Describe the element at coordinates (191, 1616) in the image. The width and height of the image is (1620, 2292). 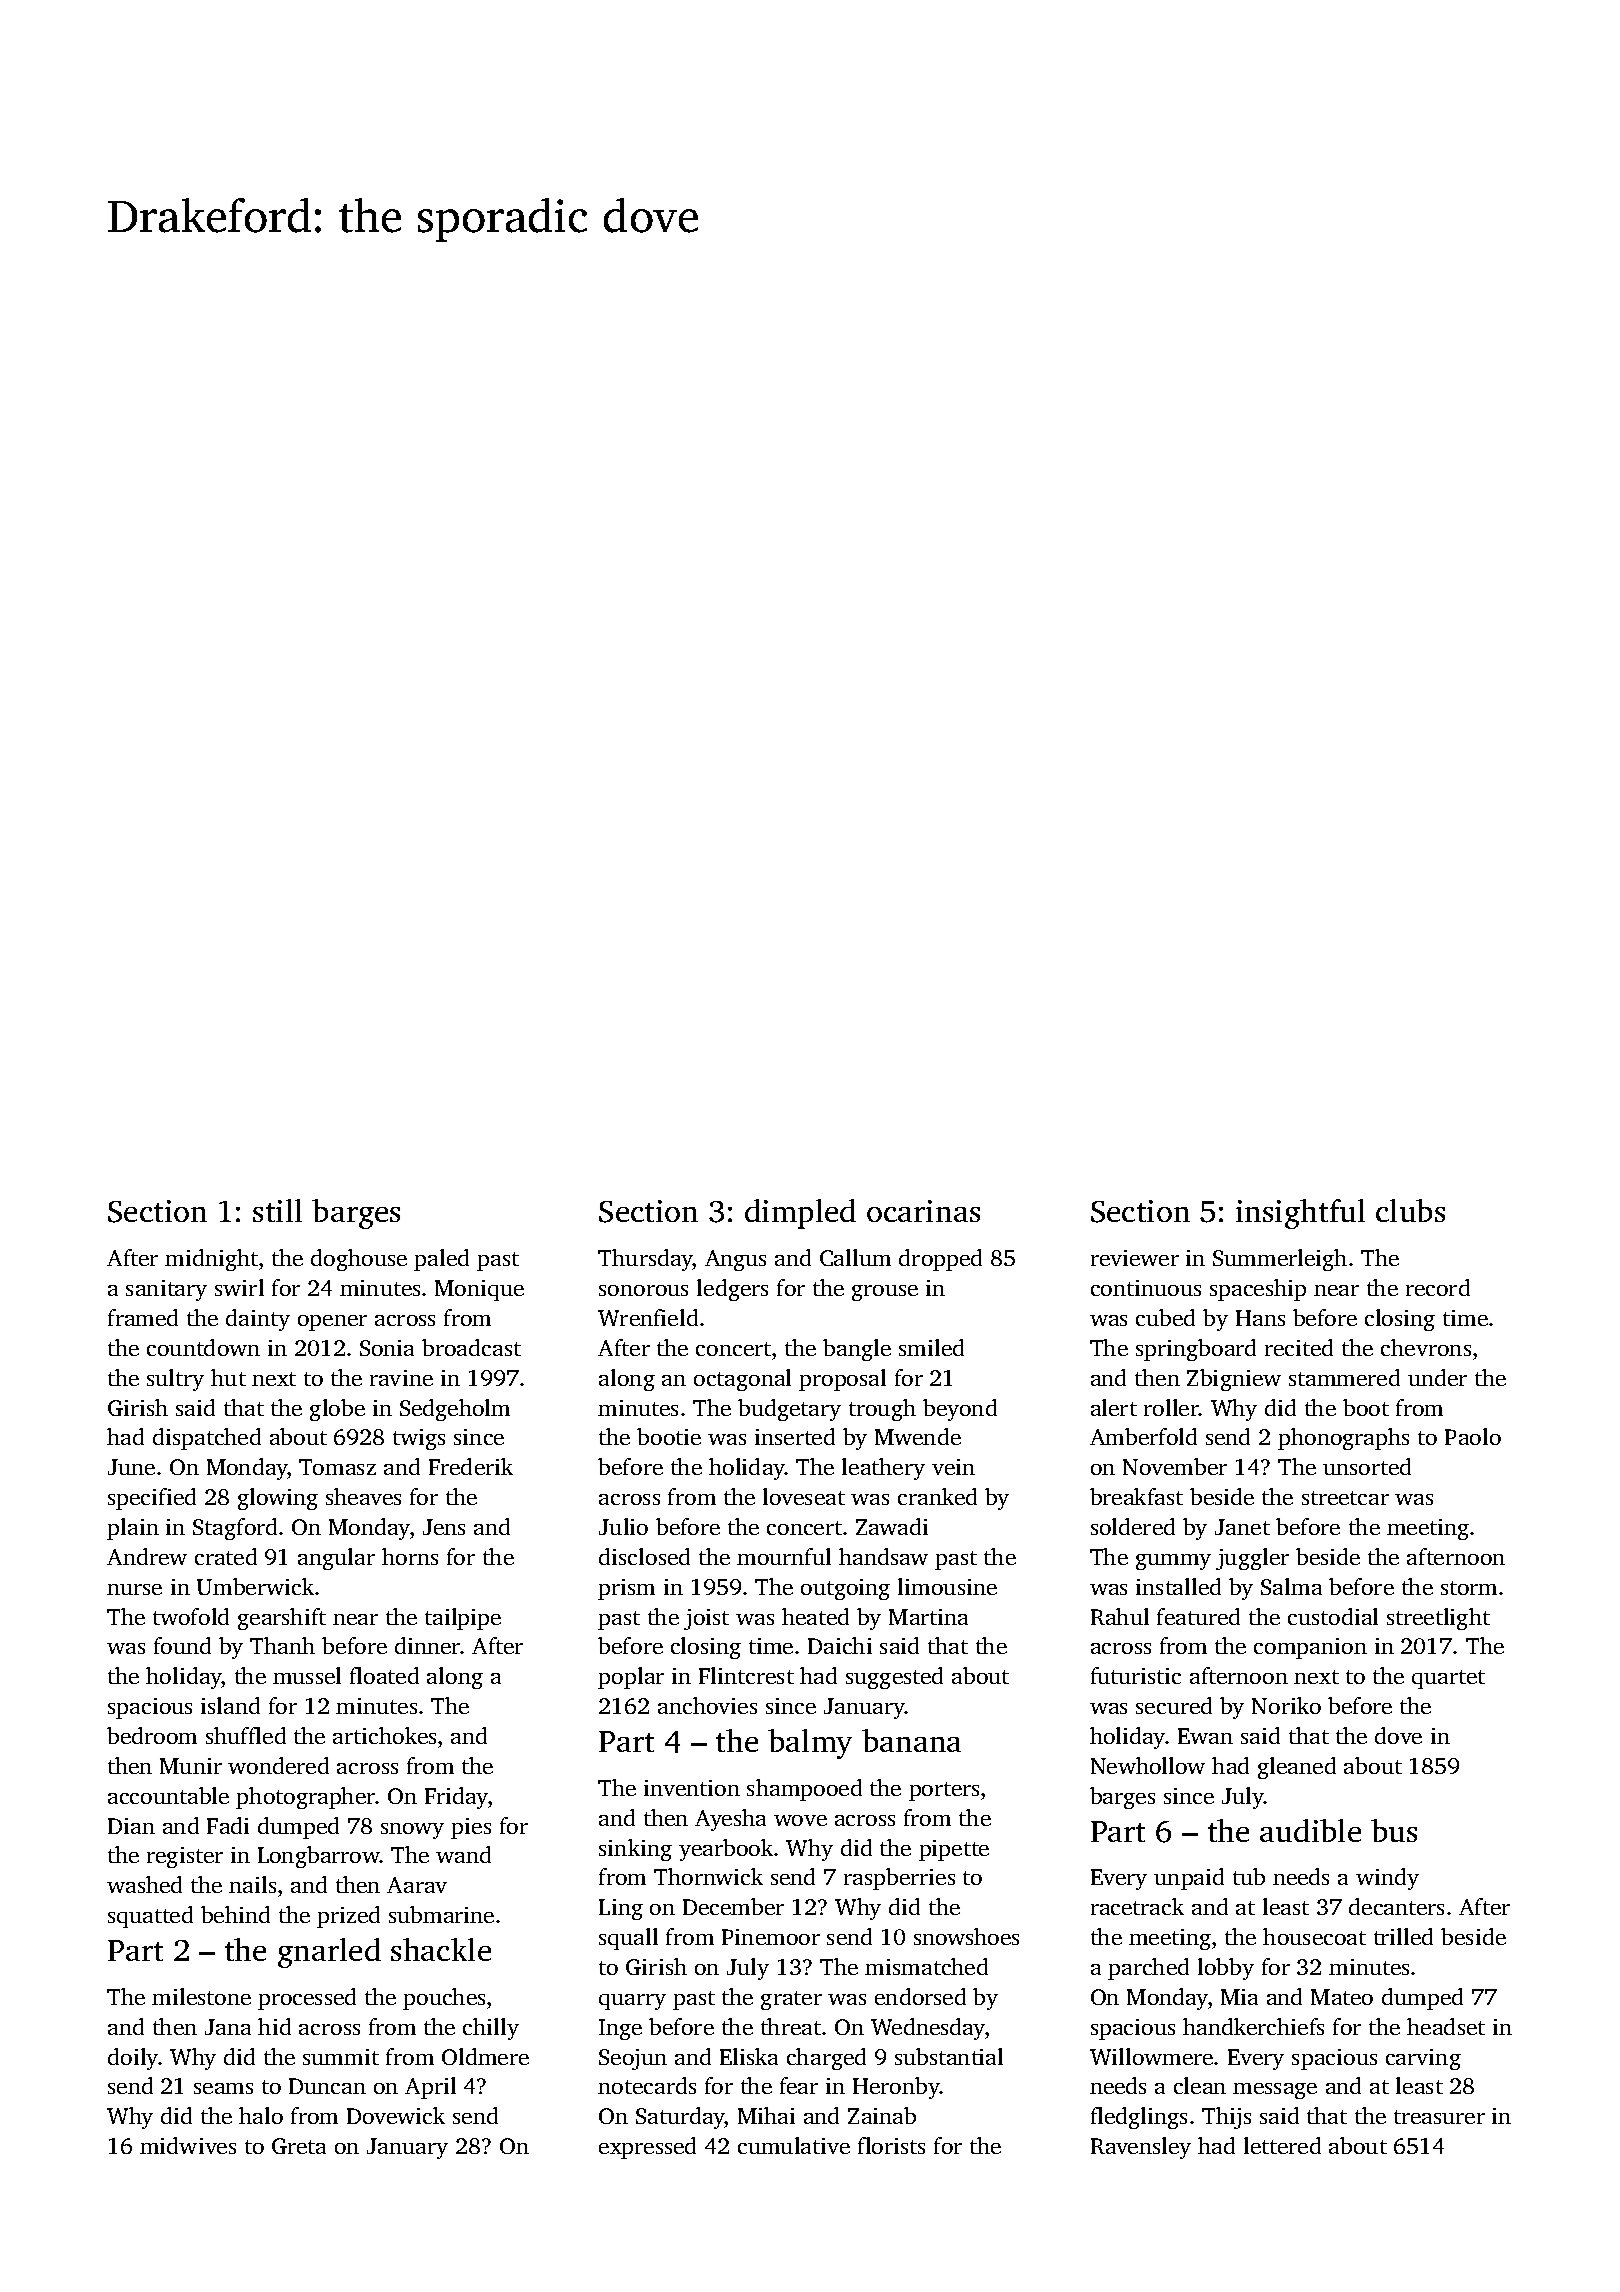
I see `twofold` at that location.
